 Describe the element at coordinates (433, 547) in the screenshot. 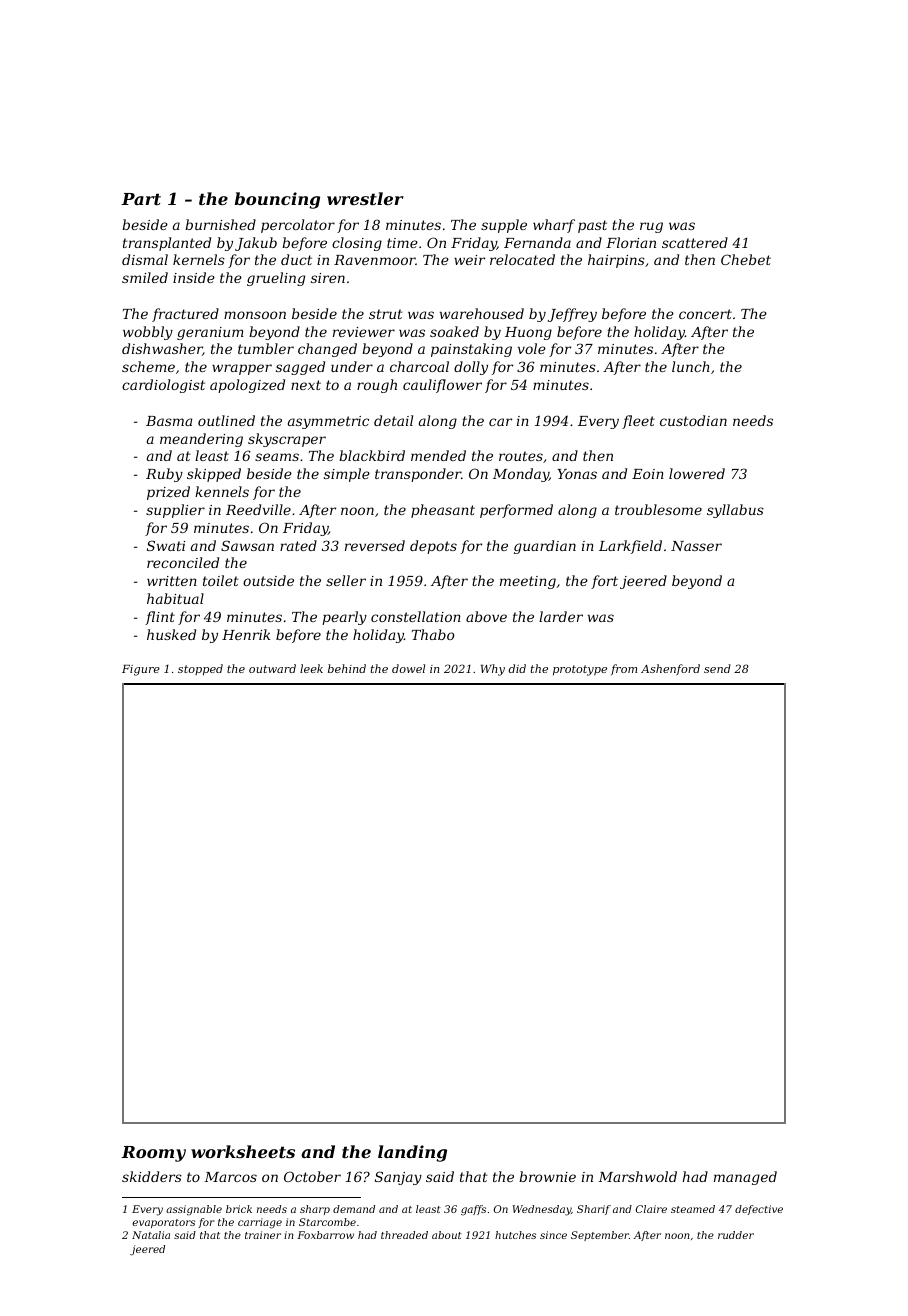

I see `depots` at that location.
